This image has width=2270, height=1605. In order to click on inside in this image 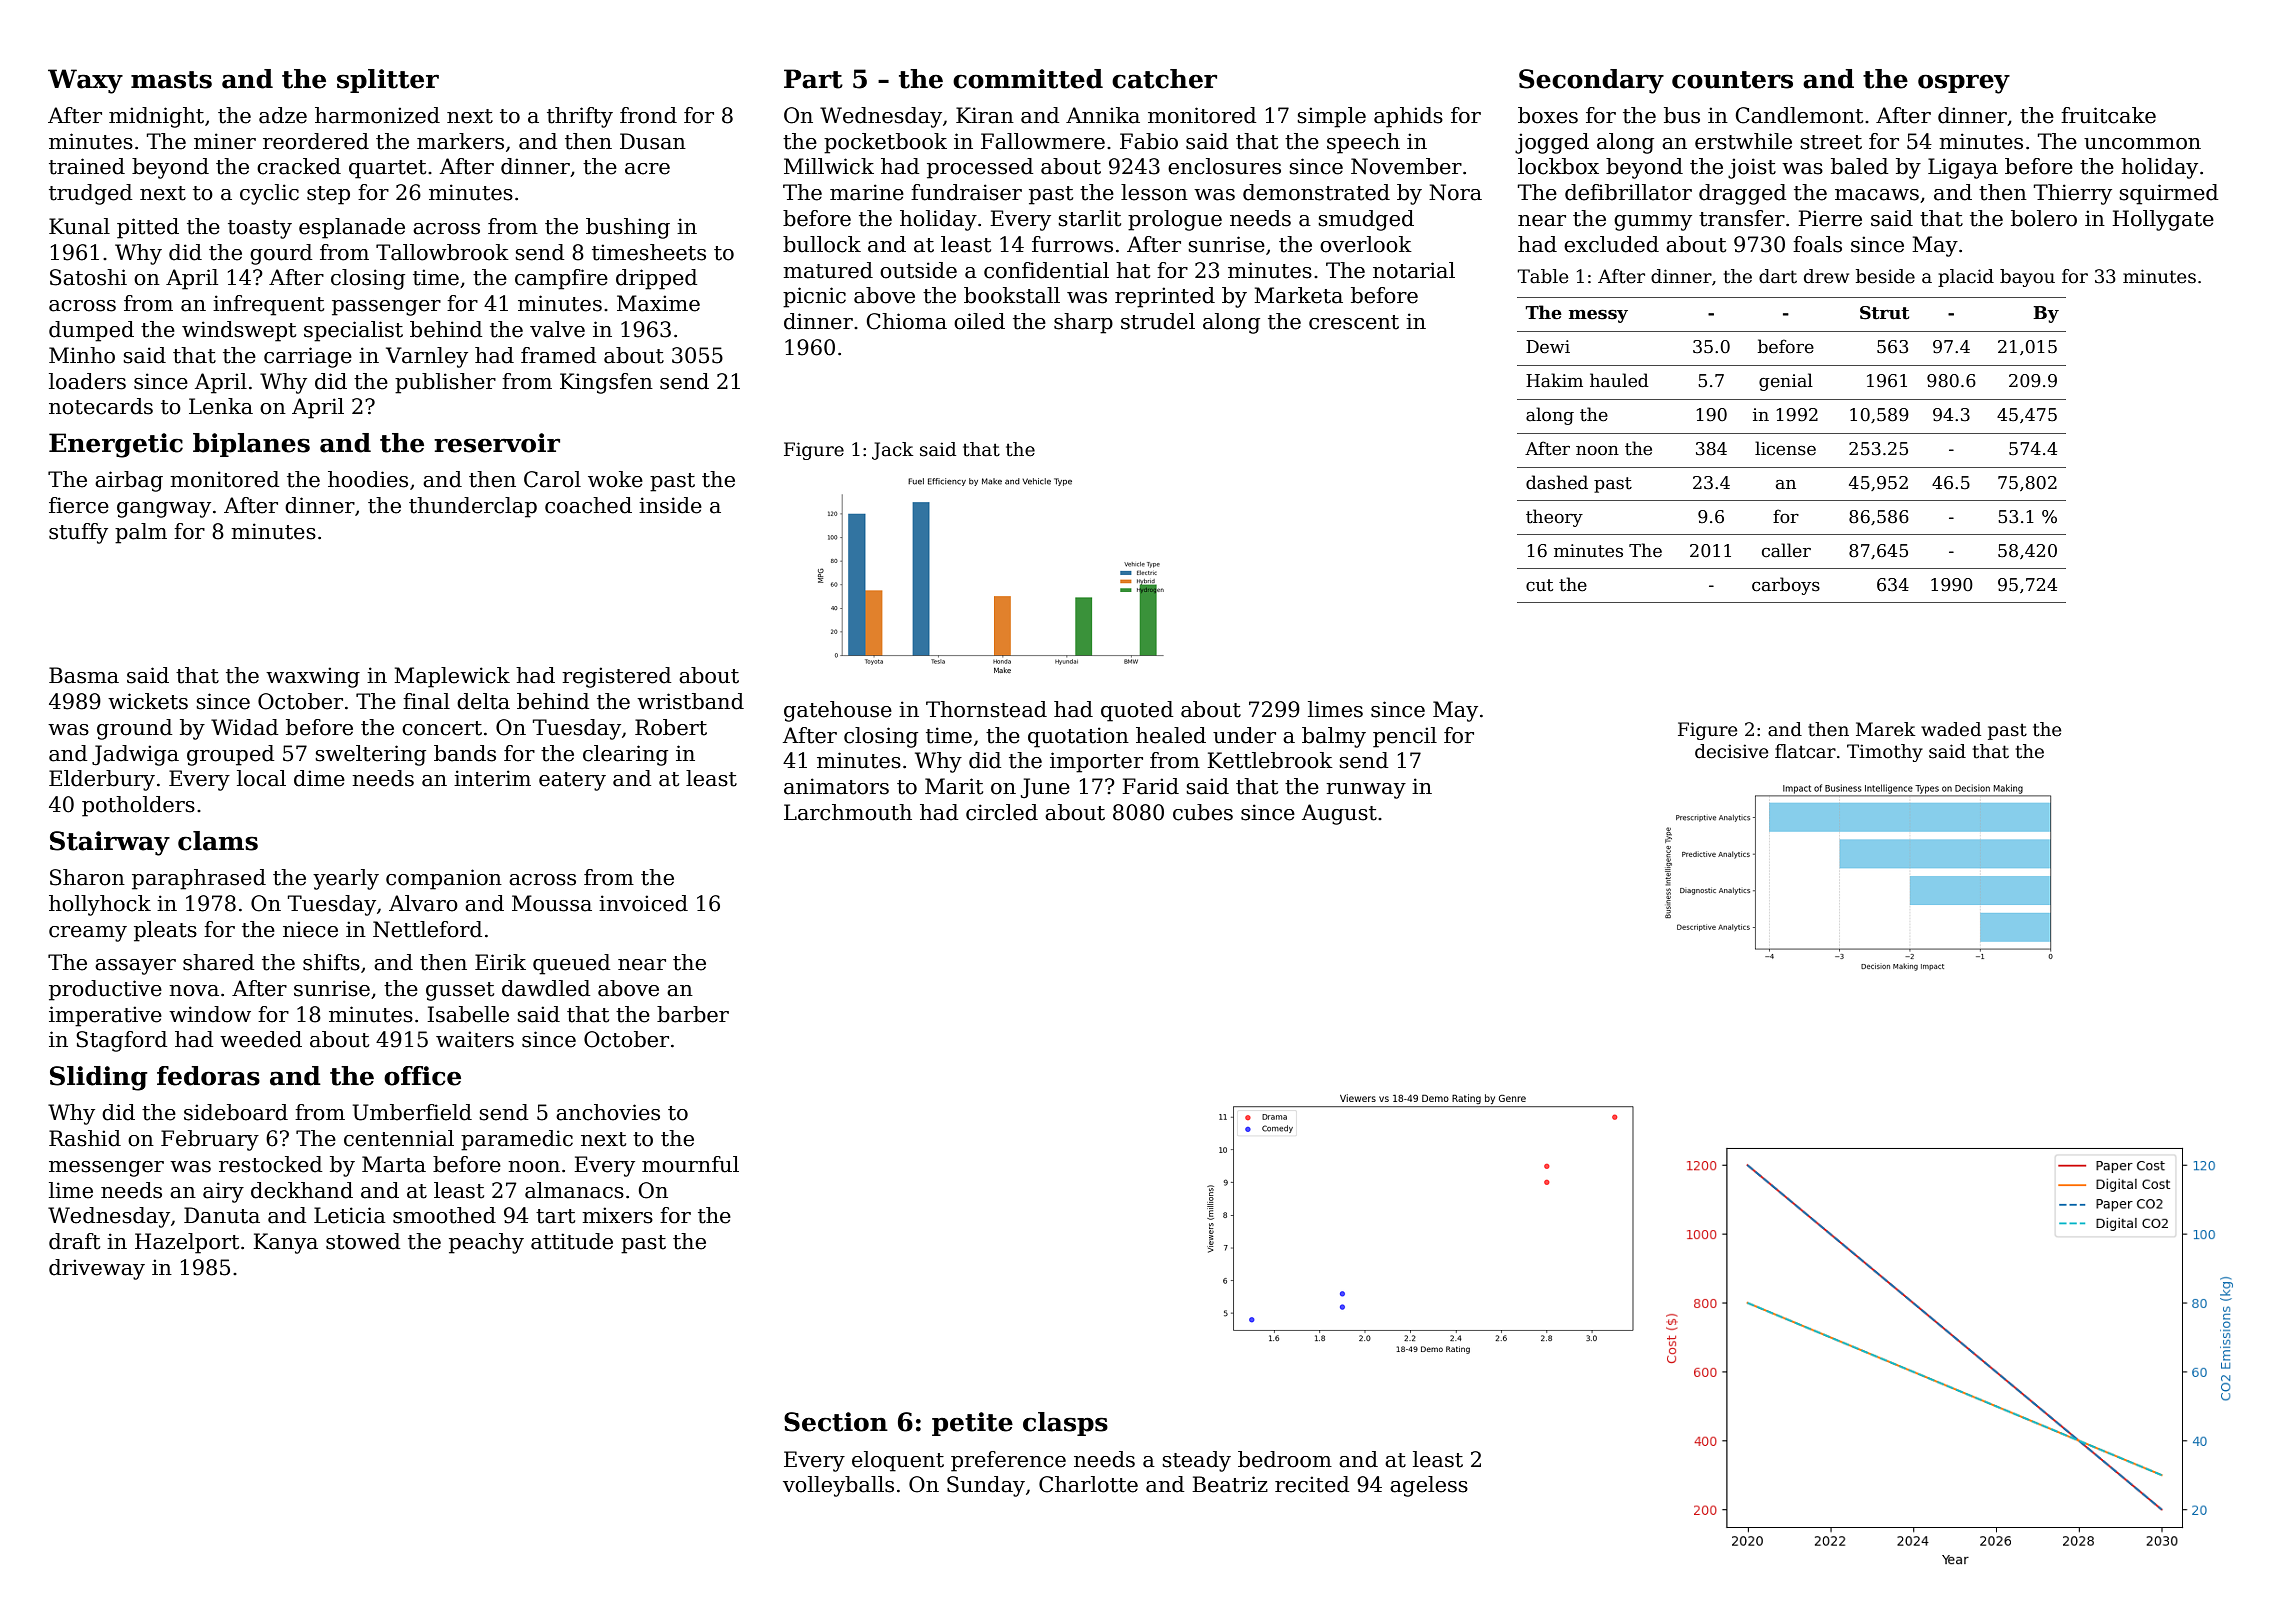, I will do `click(670, 505)`.
